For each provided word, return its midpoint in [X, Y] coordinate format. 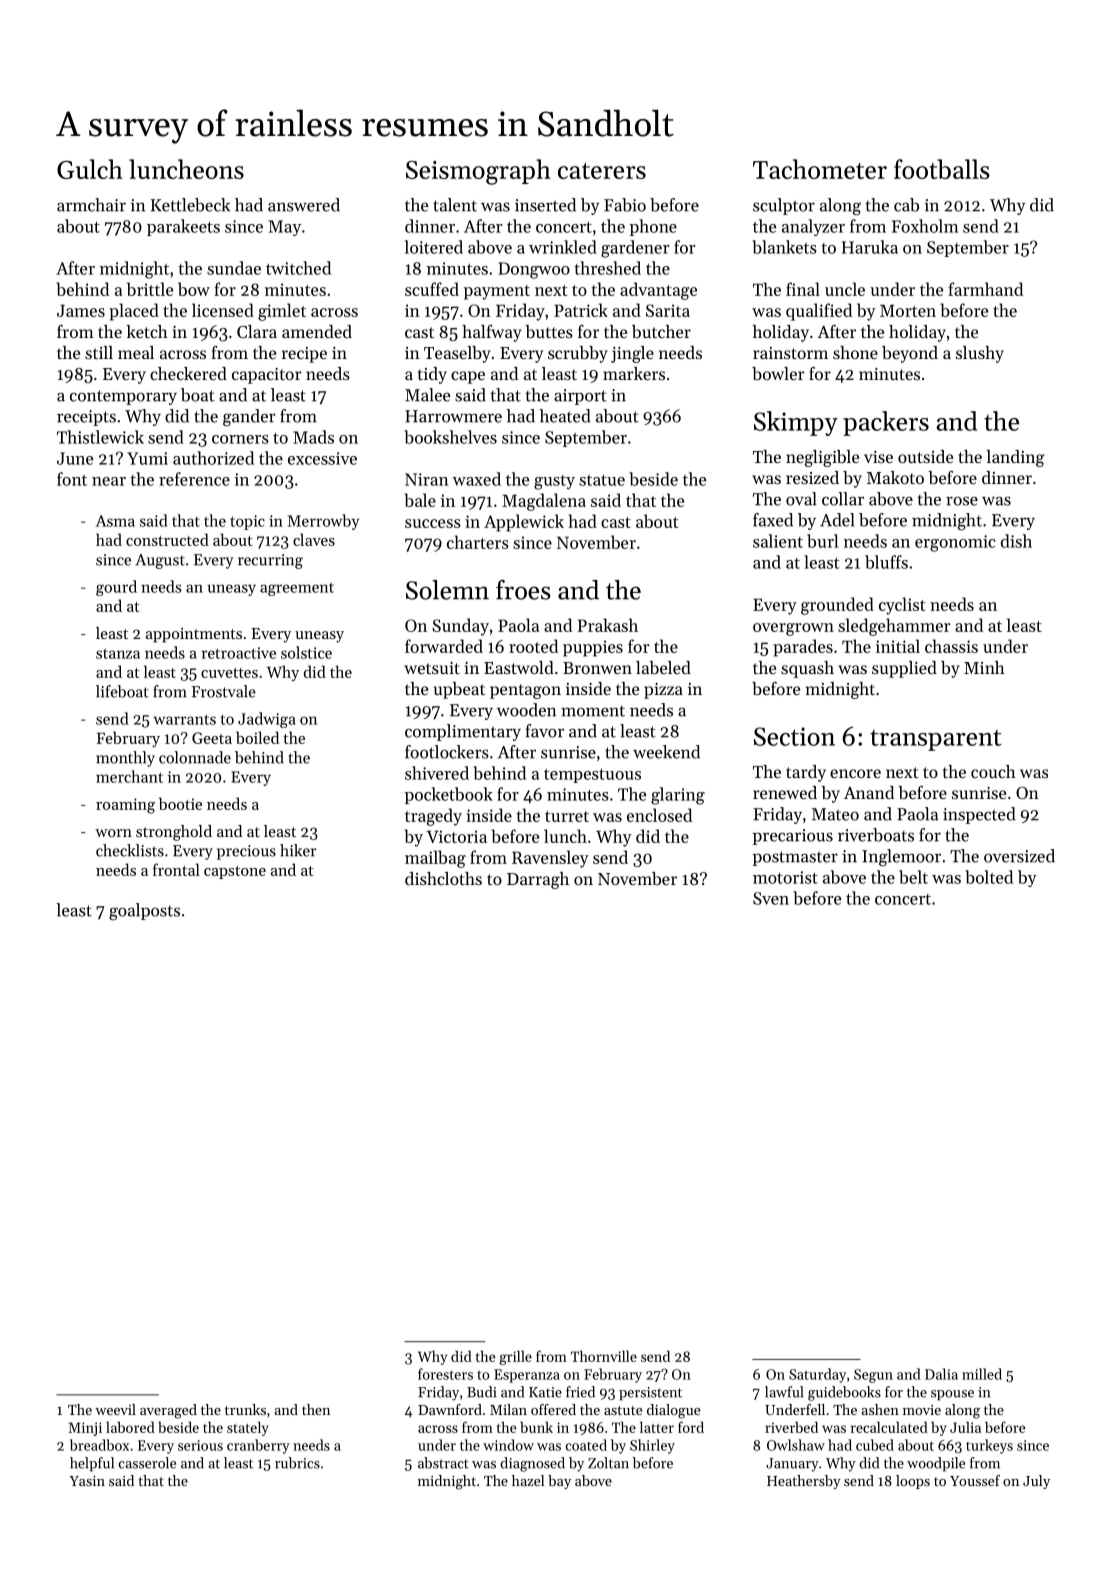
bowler [778, 373]
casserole [147, 1463]
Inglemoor [901, 858]
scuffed [432, 289]
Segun [873, 1376]
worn [113, 833]
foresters [445, 1374]
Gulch [90, 169]
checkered [188, 373]
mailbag [435, 859]
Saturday [817, 1375]
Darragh [538, 880]
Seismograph [478, 172]
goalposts [144, 912]
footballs [942, 169]
